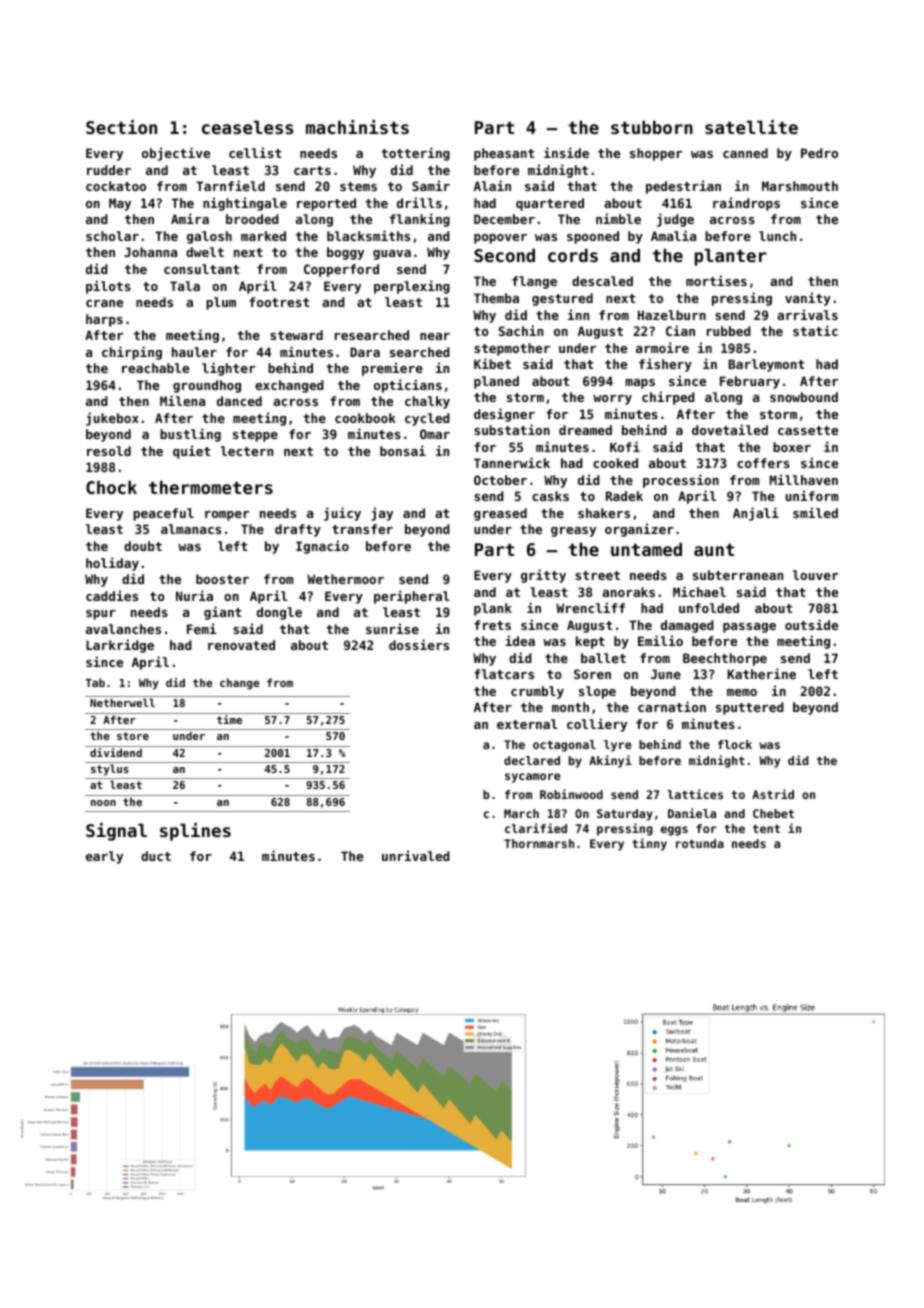  I want to click on rotunda, so click(700, 843).
